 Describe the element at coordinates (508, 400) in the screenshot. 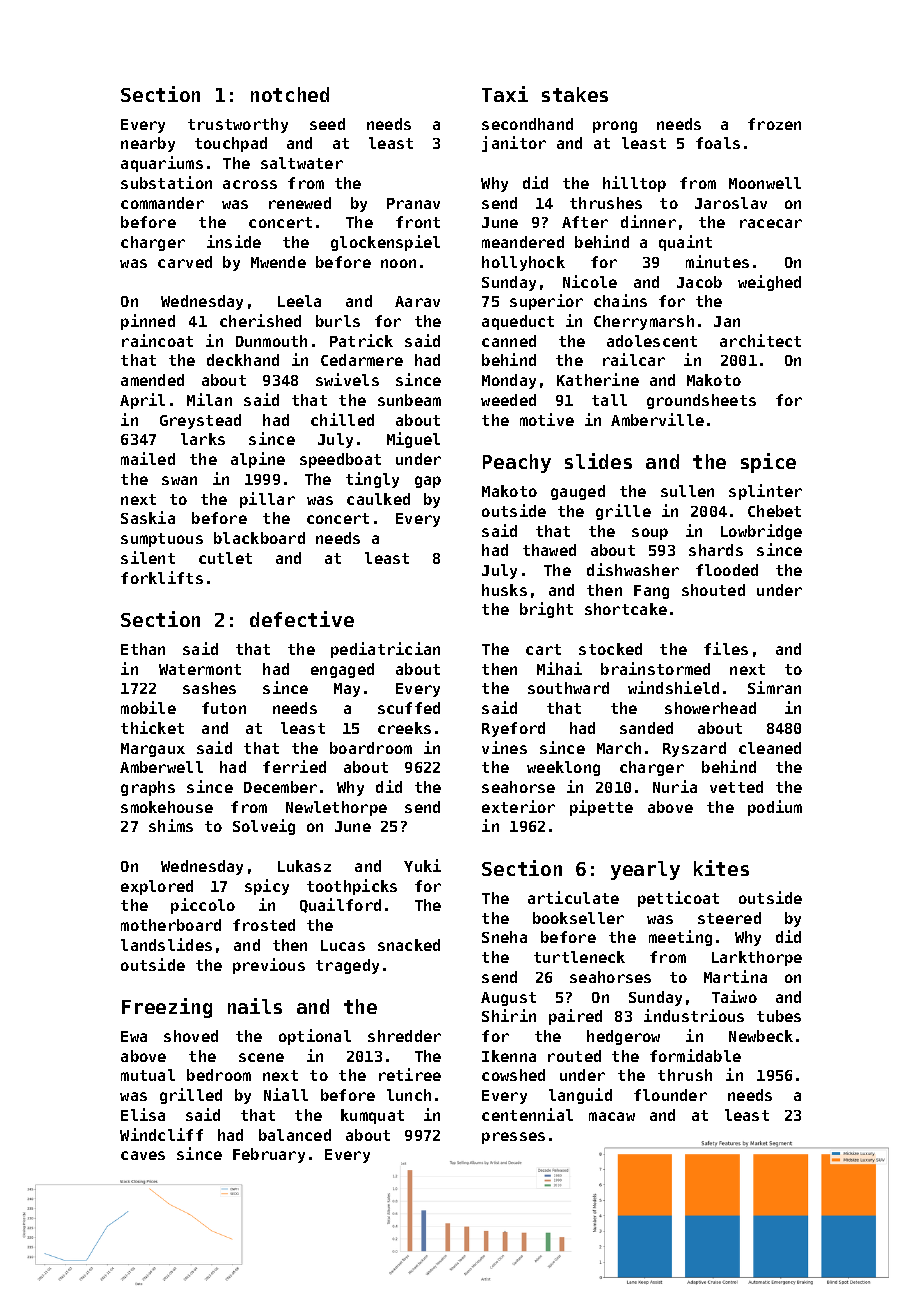

I see `weeded` at that location.
